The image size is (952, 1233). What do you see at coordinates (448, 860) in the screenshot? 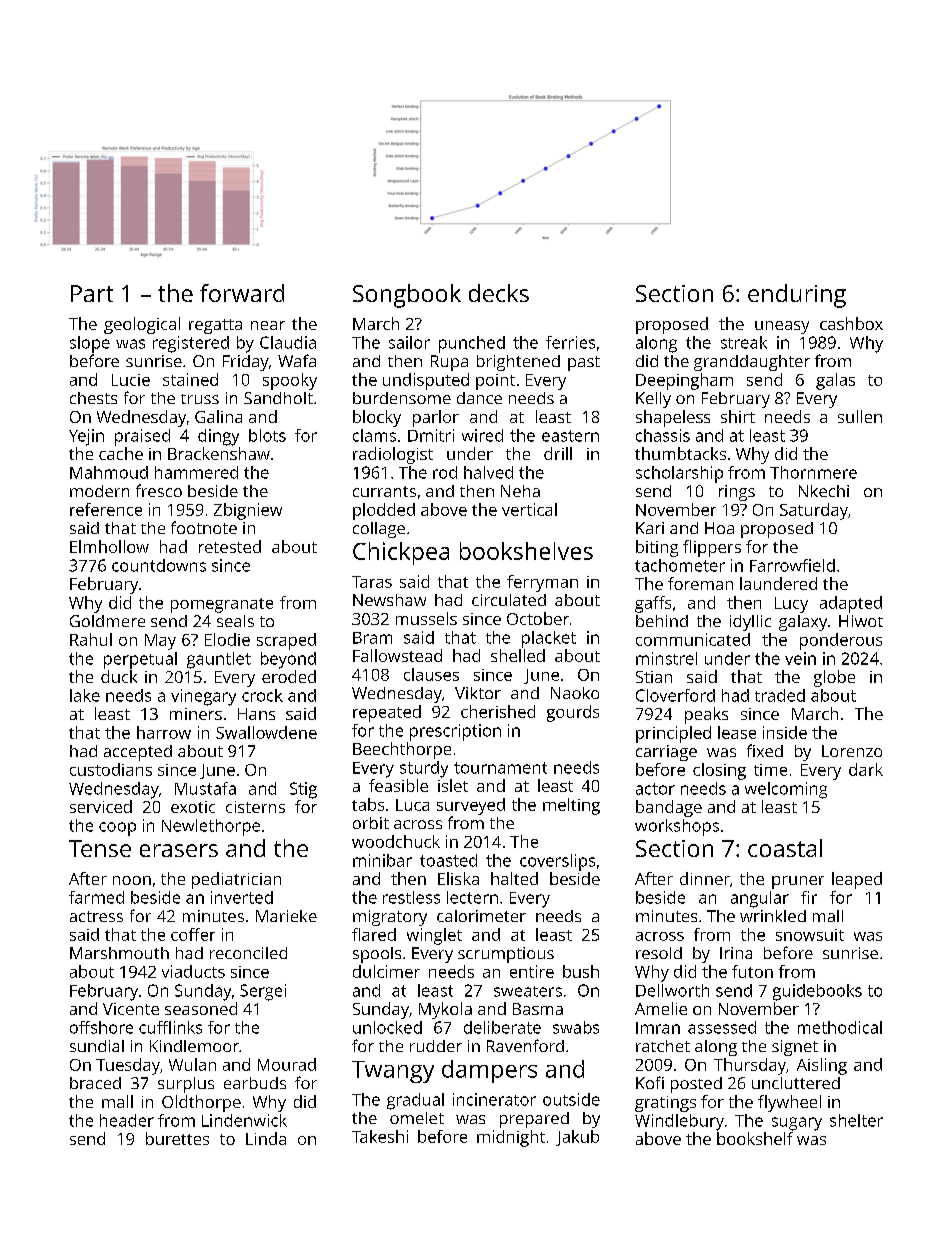
I see `toasted` at bounding box center [448, 860].
